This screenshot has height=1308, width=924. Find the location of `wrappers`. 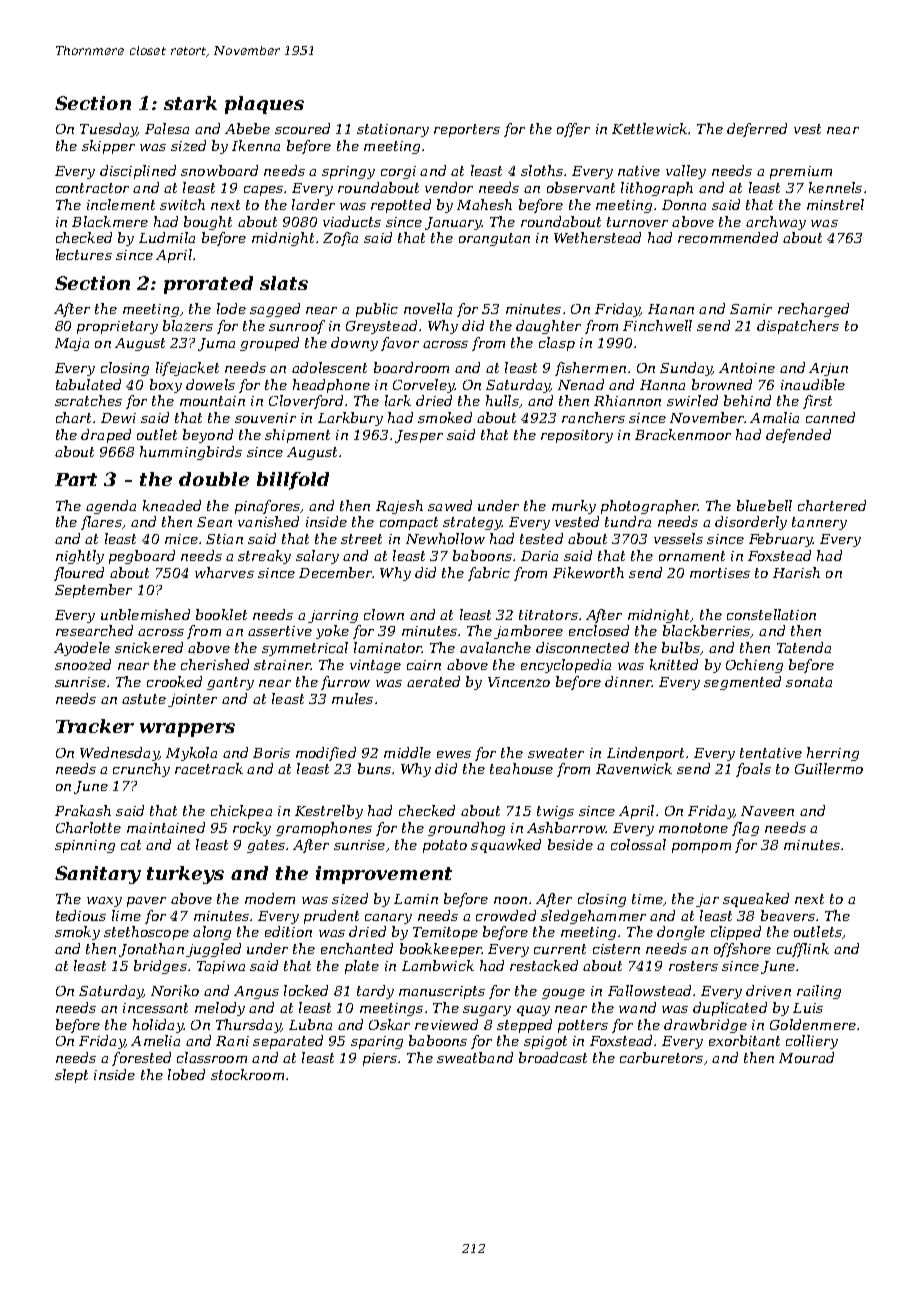

wrappers is located at coordinates (187, 730).
